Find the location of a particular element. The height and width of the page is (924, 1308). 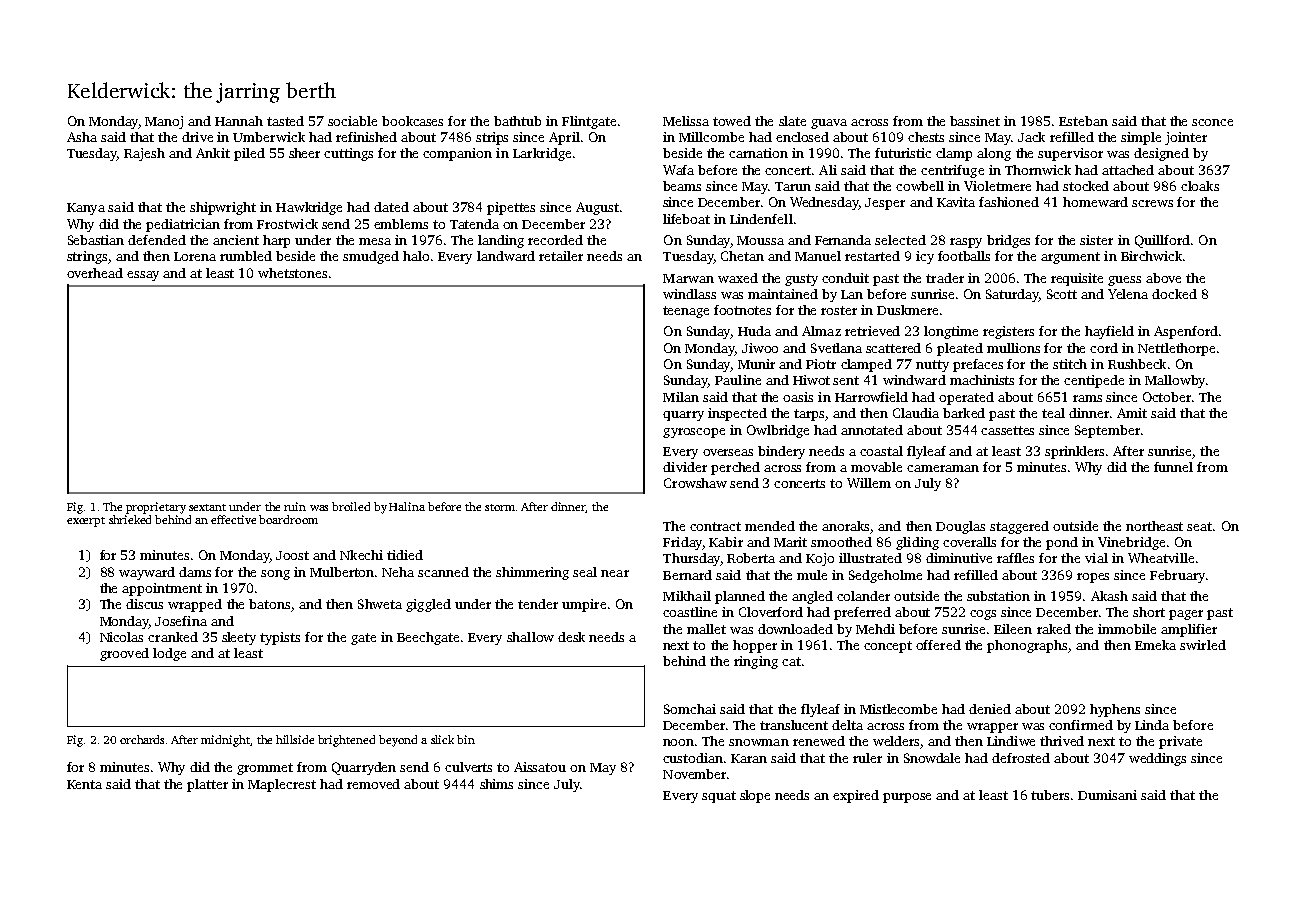

Asha is located at coordinates (82, 137).
